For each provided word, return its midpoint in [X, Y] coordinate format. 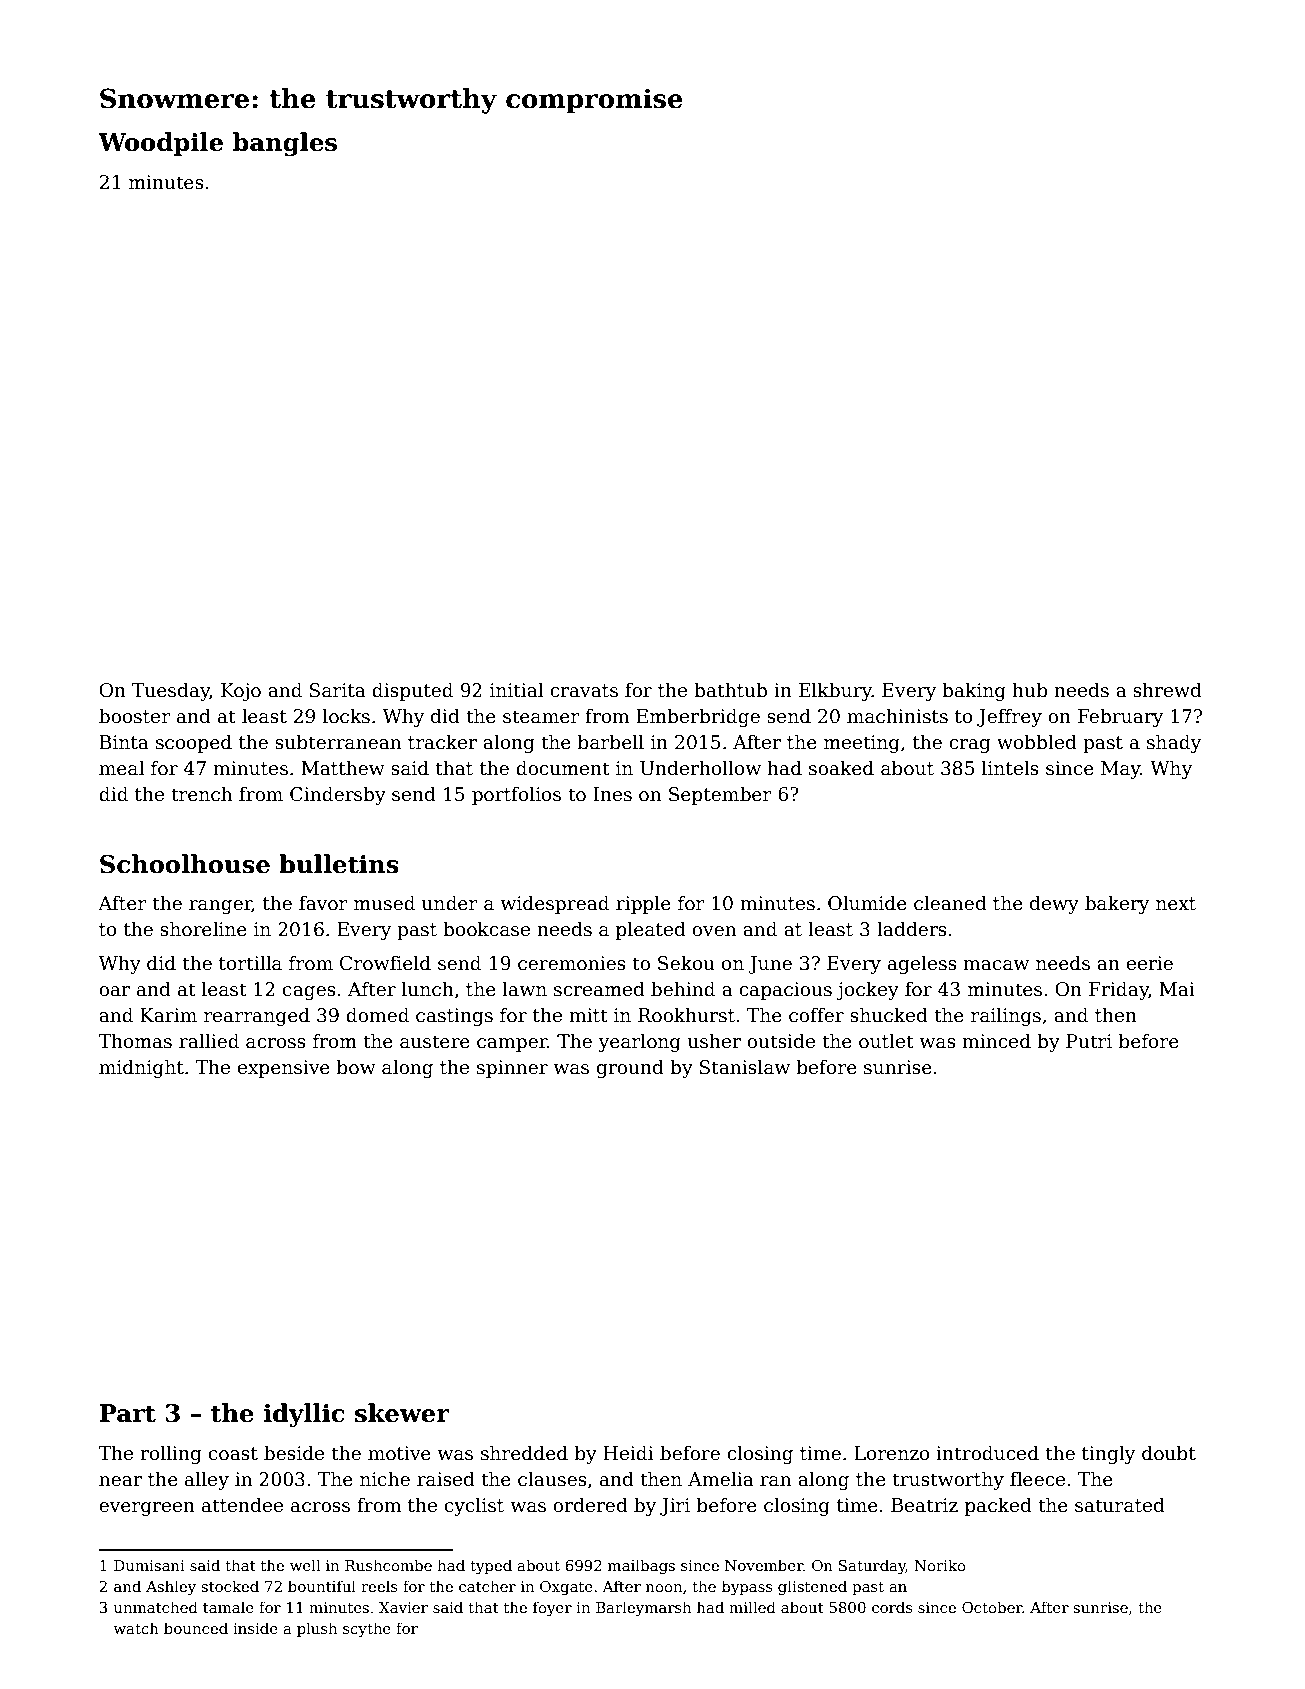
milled [752, 1607]
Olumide [867, 903]
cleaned [950, 903]
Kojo [241, 692]
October [992, 1607]
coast [233, 1454]
